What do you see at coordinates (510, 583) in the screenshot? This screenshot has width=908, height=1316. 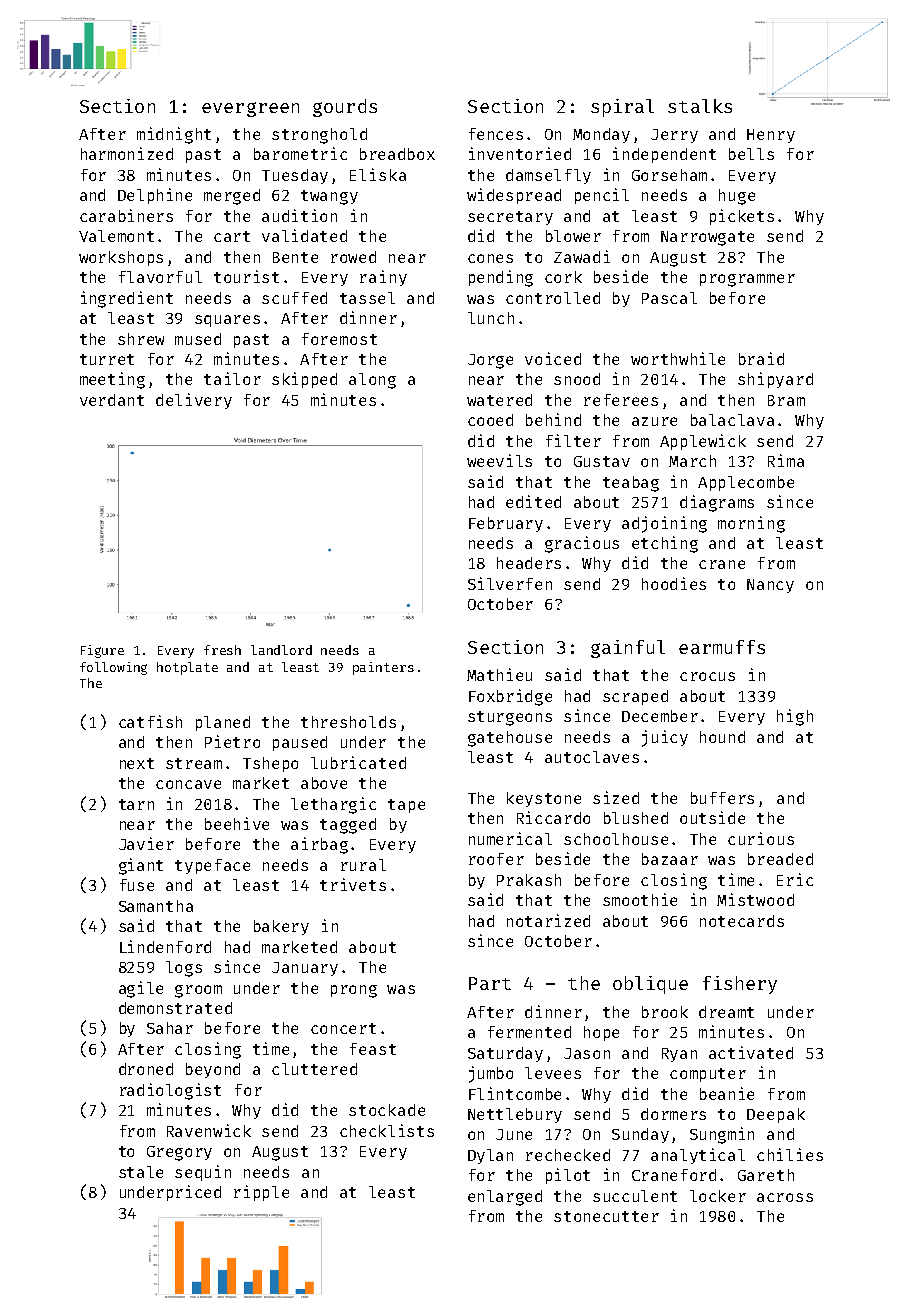 I see `Silverfen` at bounding box center [510, 583].
